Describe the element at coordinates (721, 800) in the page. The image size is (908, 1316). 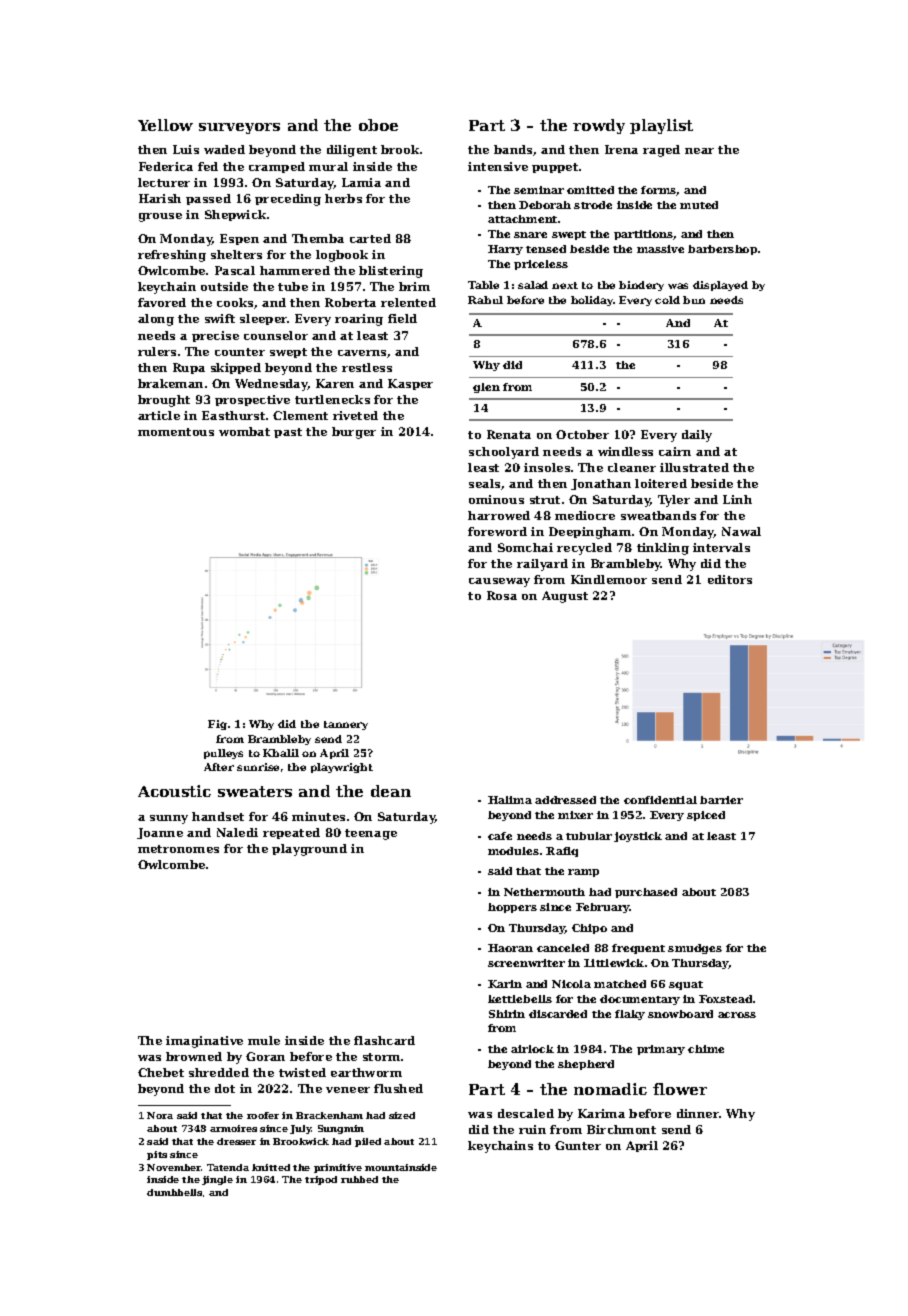
I see `barrier` at that location.
